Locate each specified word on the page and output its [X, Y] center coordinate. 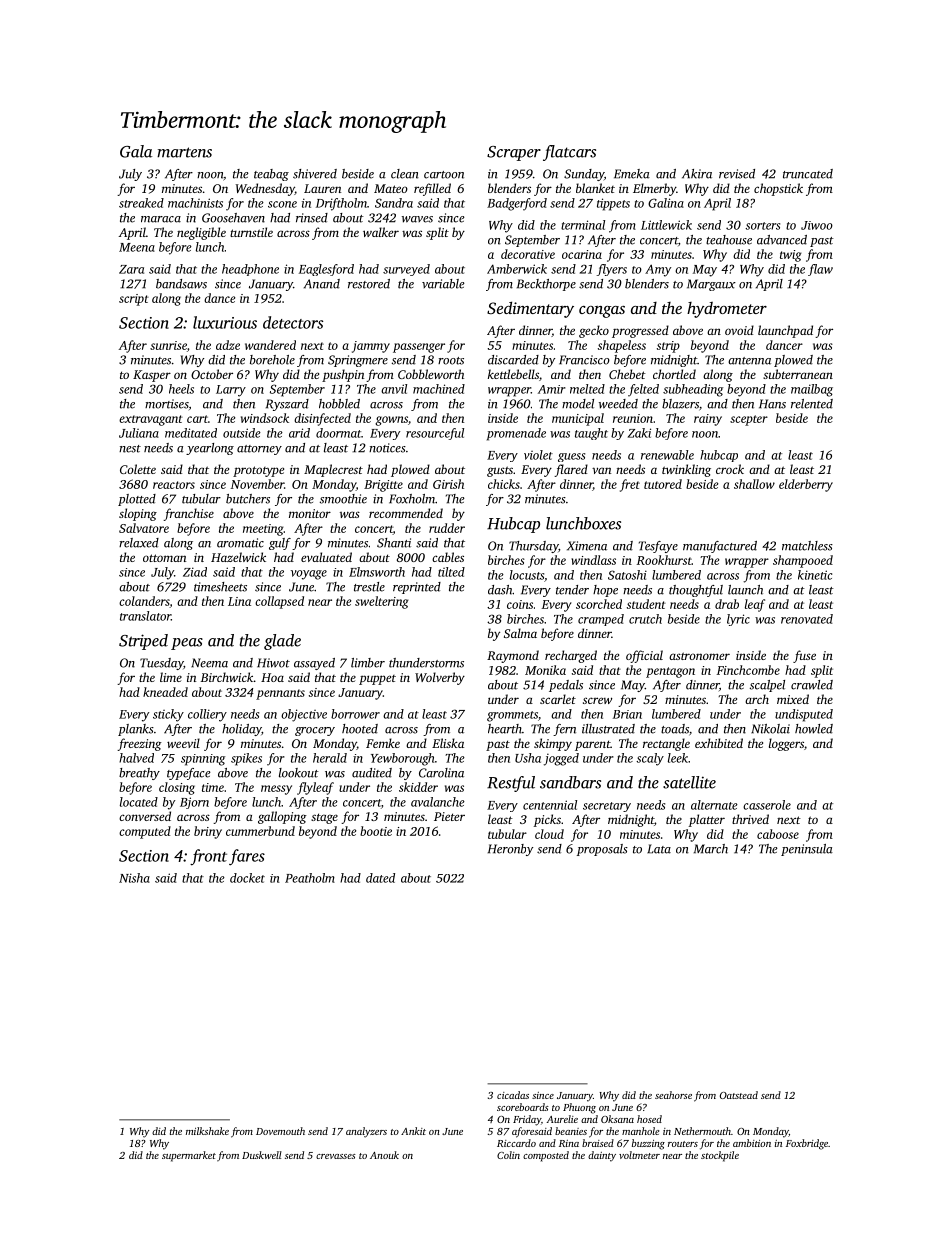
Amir [552, 389]
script [134, 300]
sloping [138, 514]
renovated [807, 619]
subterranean [798, 374]
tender [572, 590]
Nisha [134, 878]
